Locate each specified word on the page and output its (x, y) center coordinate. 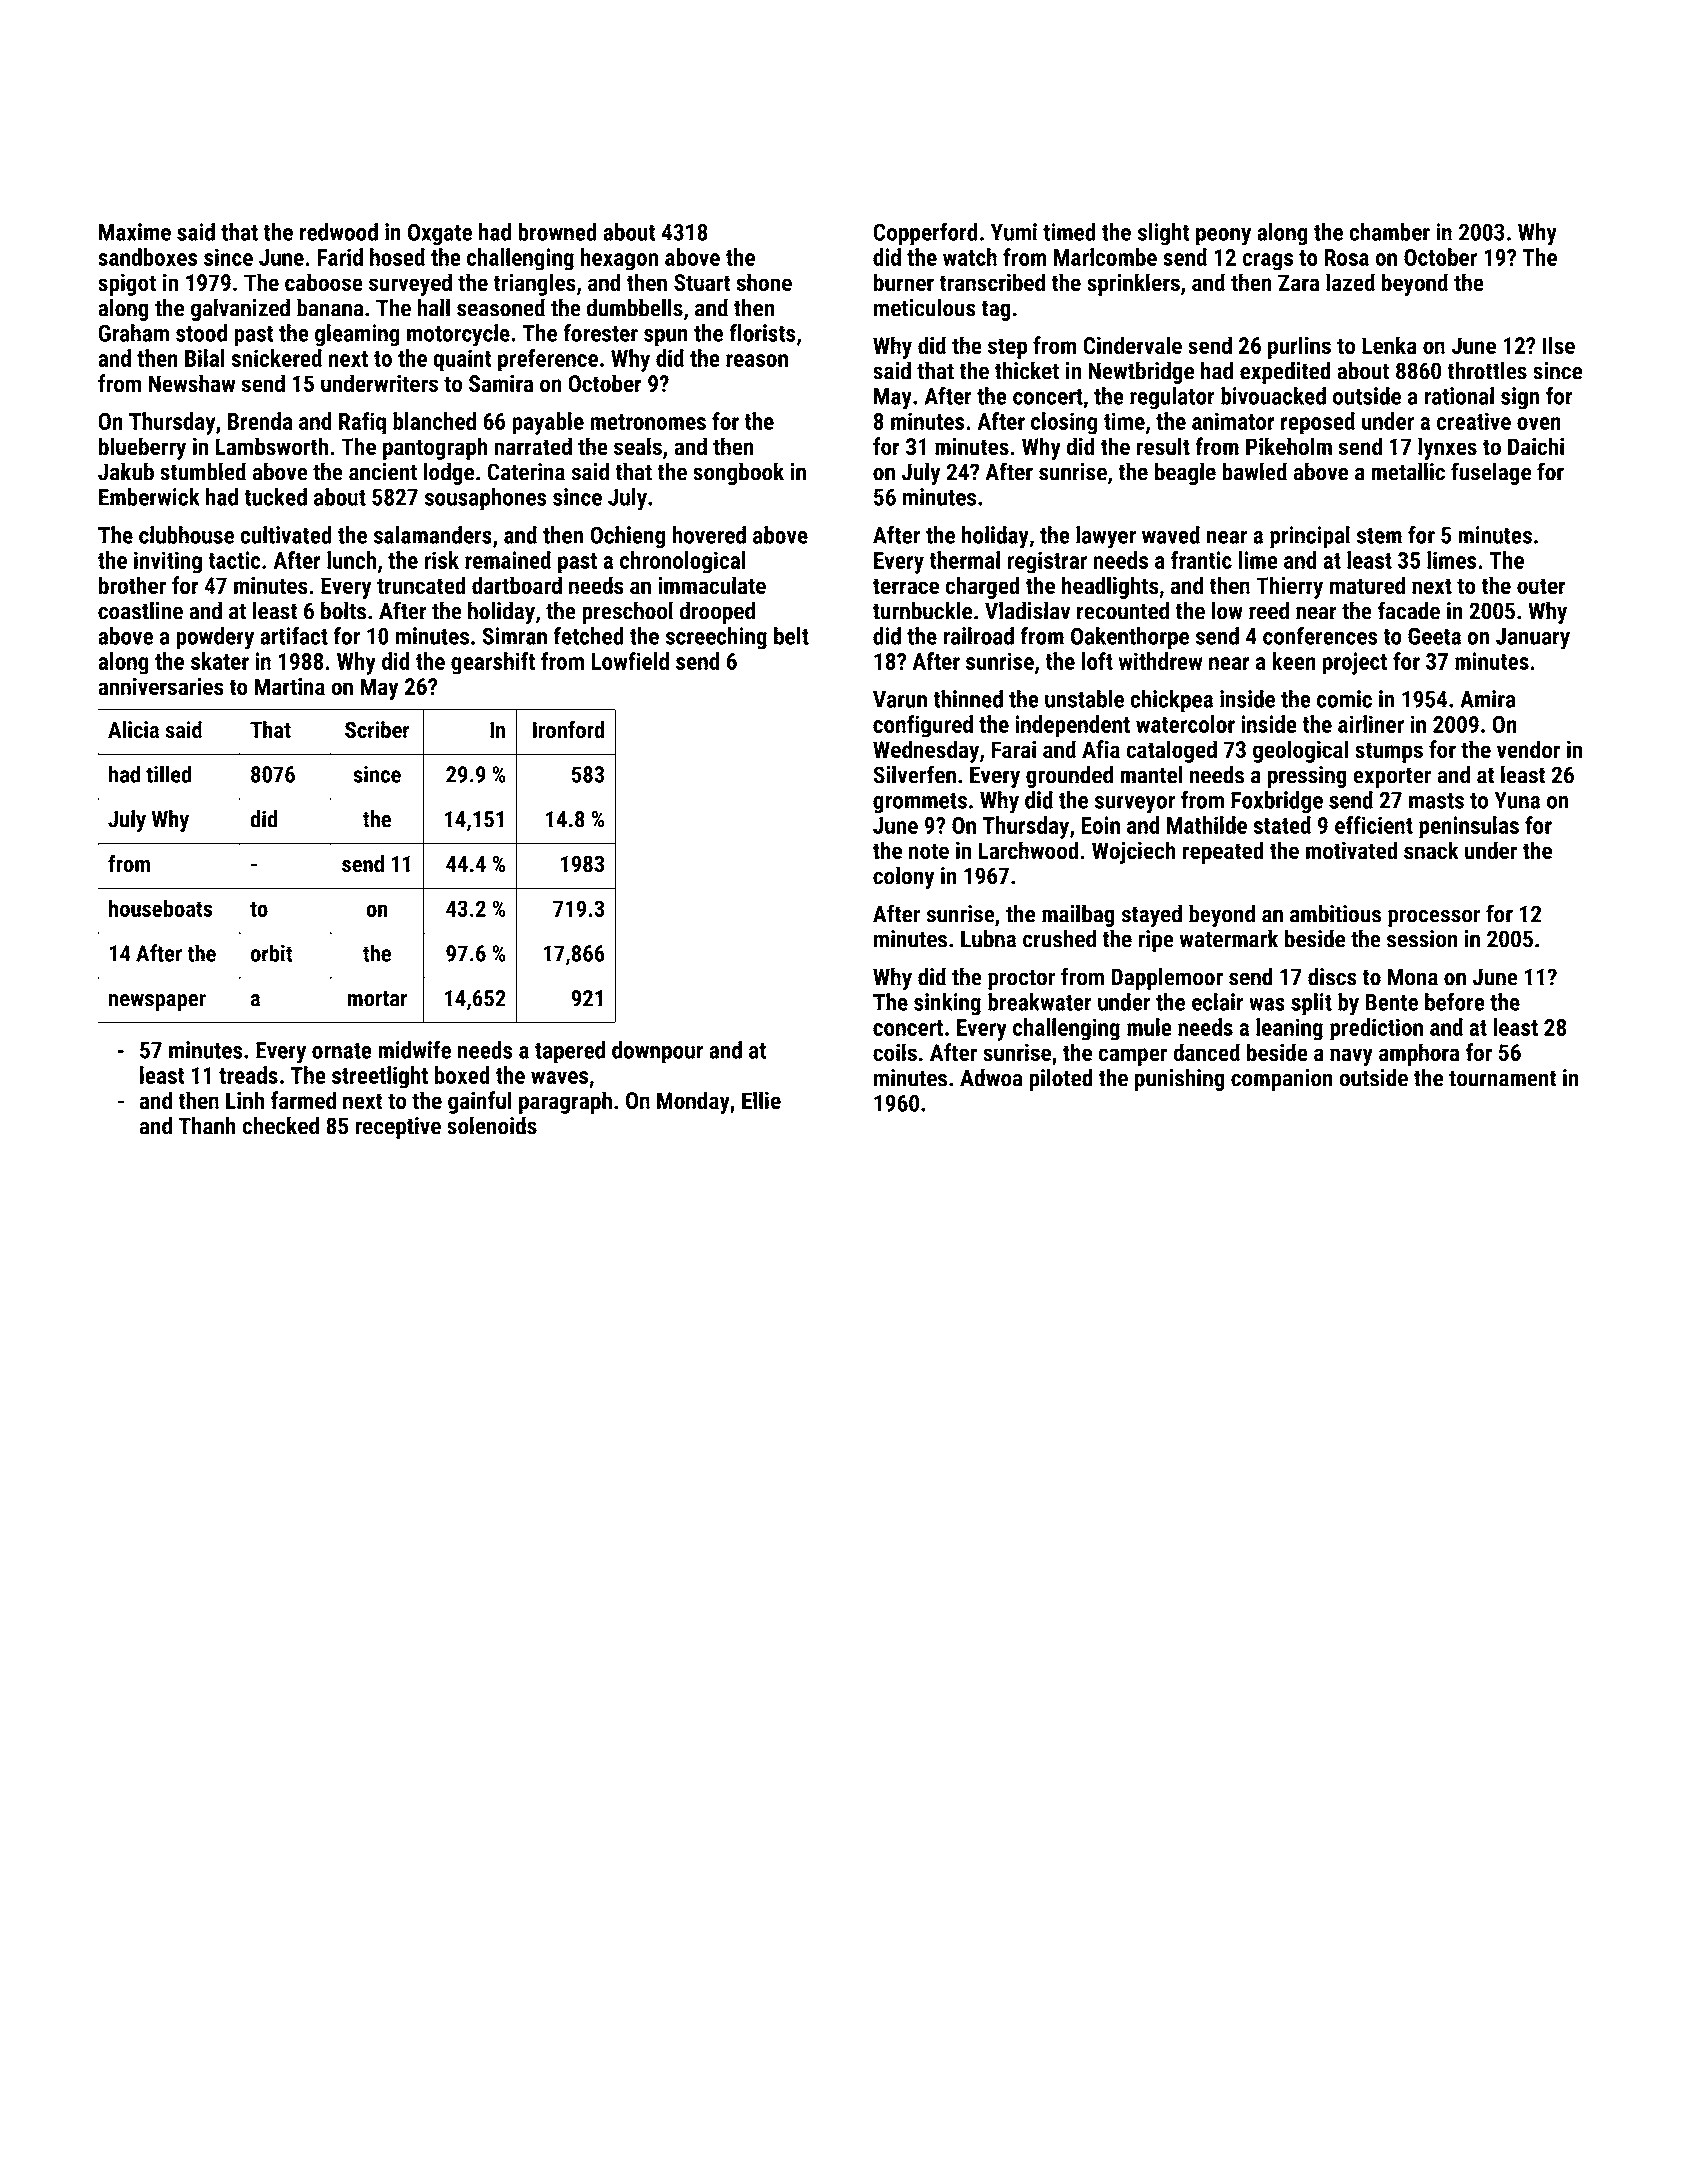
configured (923, 726)
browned (557, 232)
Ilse (1559, 345)
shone (764, 282)
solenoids (492, 1125)
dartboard (517, 585)
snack (1431, 850)
